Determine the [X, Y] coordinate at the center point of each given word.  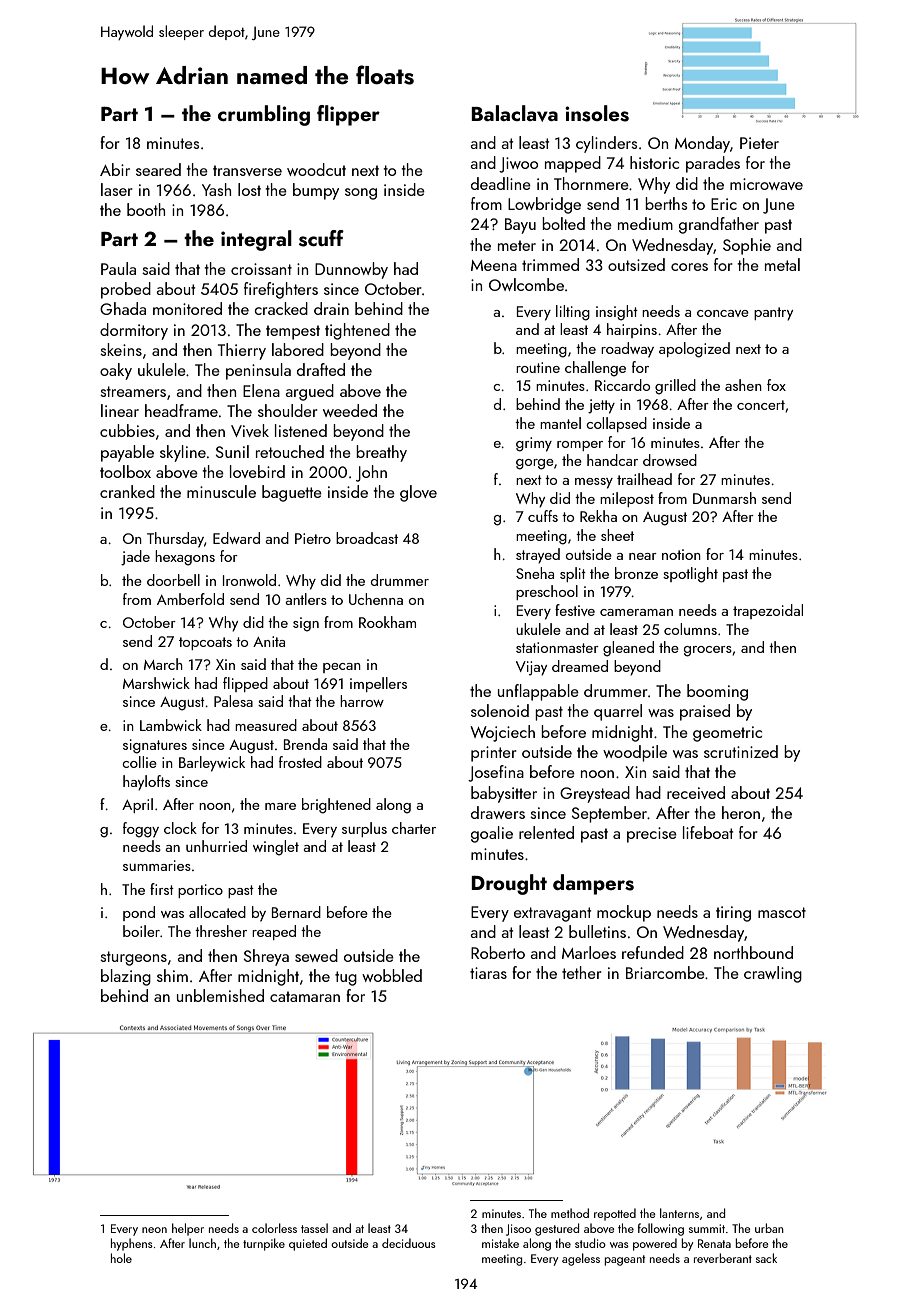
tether [582, 972]
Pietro [313, 538]
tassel [314, 1228]
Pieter [759, 143]
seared [158, 169]
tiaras [488, 973]
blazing [126, 977]
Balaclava [514, 113]
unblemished [220, 995]
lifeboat [708, 832]
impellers [378, 684]
